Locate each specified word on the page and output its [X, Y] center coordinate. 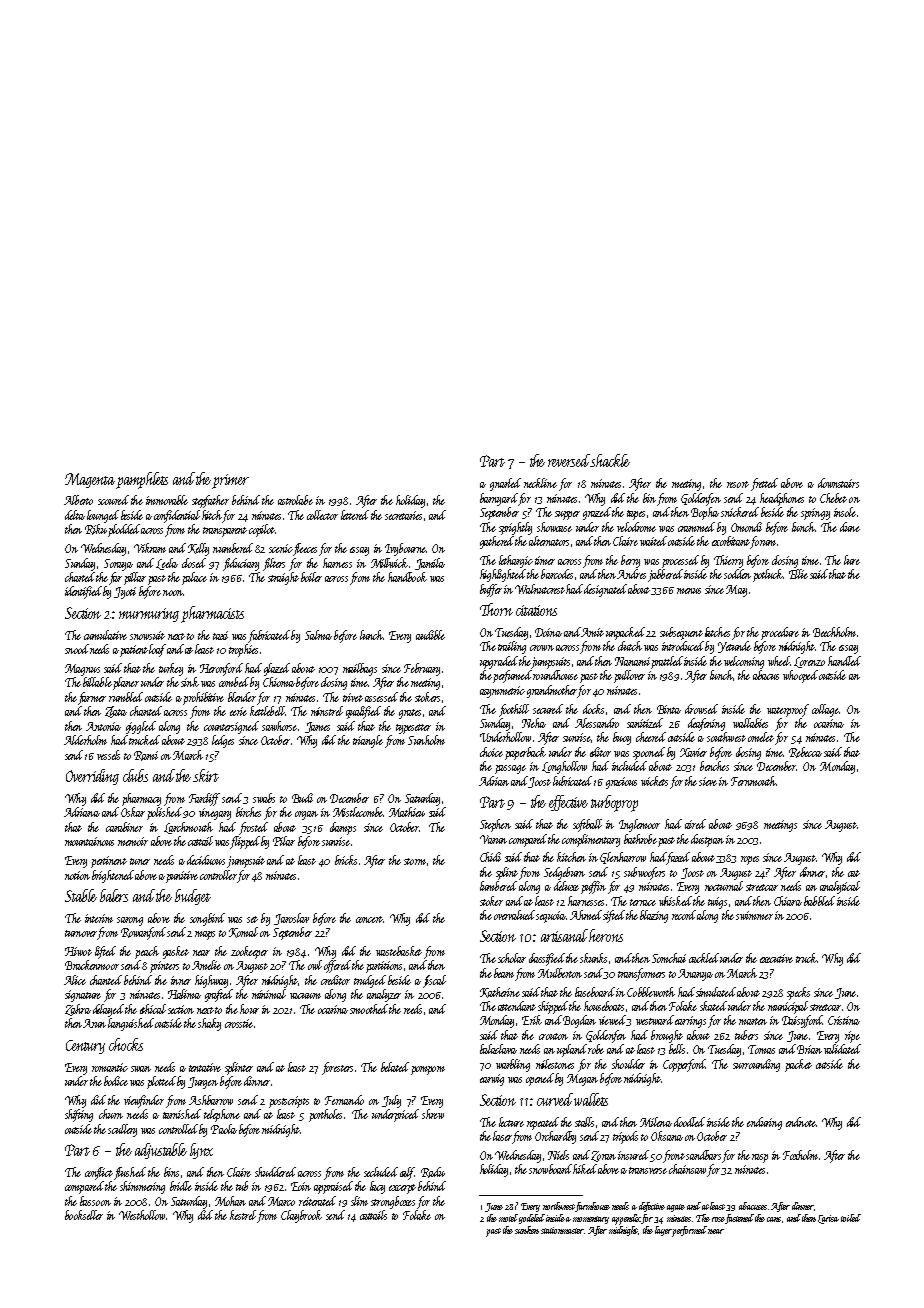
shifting [79, 1115]
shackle [610, 460]
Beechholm [834, 632]
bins [171, 1172]
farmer [92, 698]
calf [407, 1173]
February [422, 669]
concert [369, 919]
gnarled [505, 484]
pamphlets [142, 480]
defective [652, 1207]
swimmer [754, 915]
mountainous [89, 841]
